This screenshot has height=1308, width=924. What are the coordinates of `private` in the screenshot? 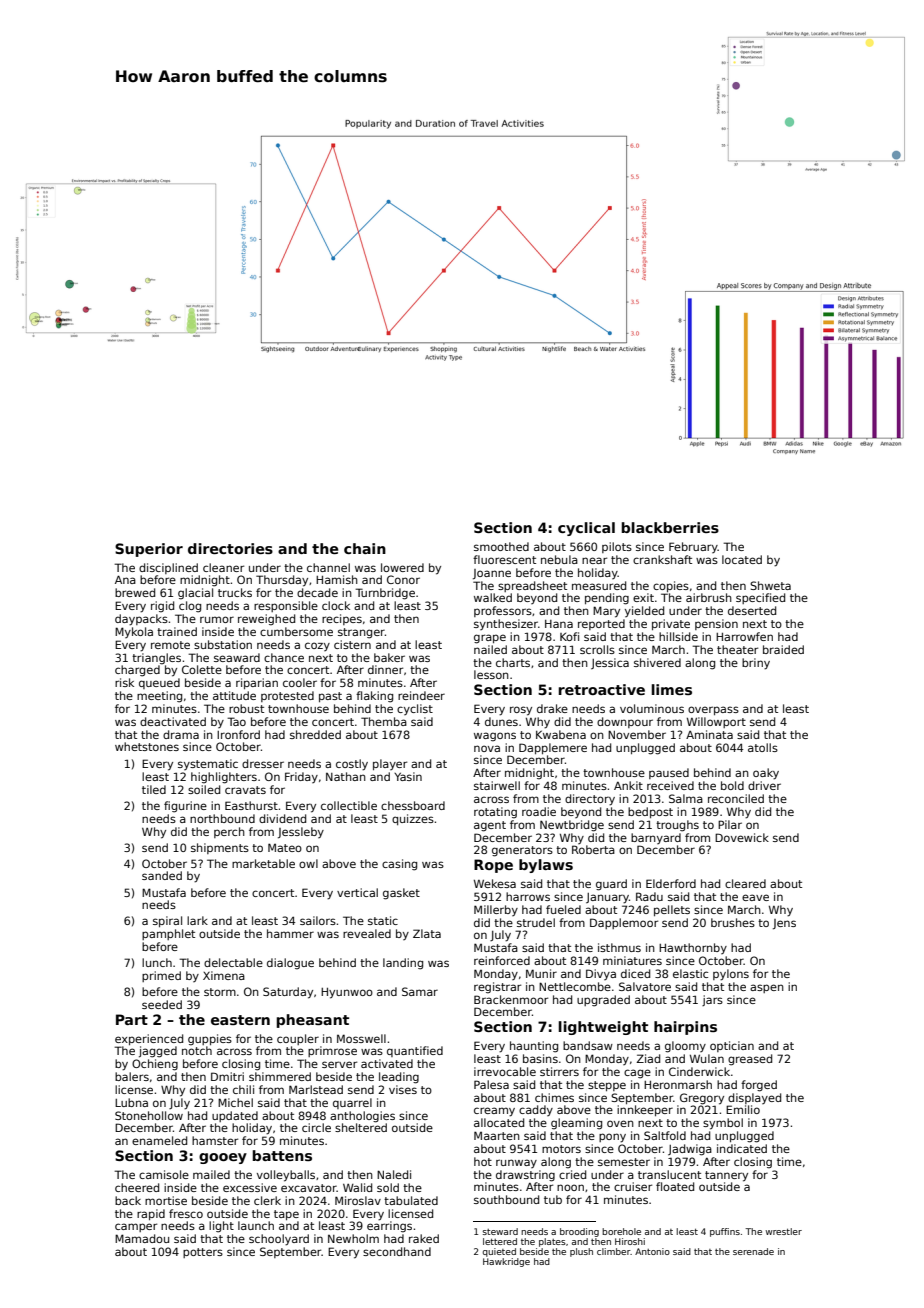 It's located at (671, 624).
